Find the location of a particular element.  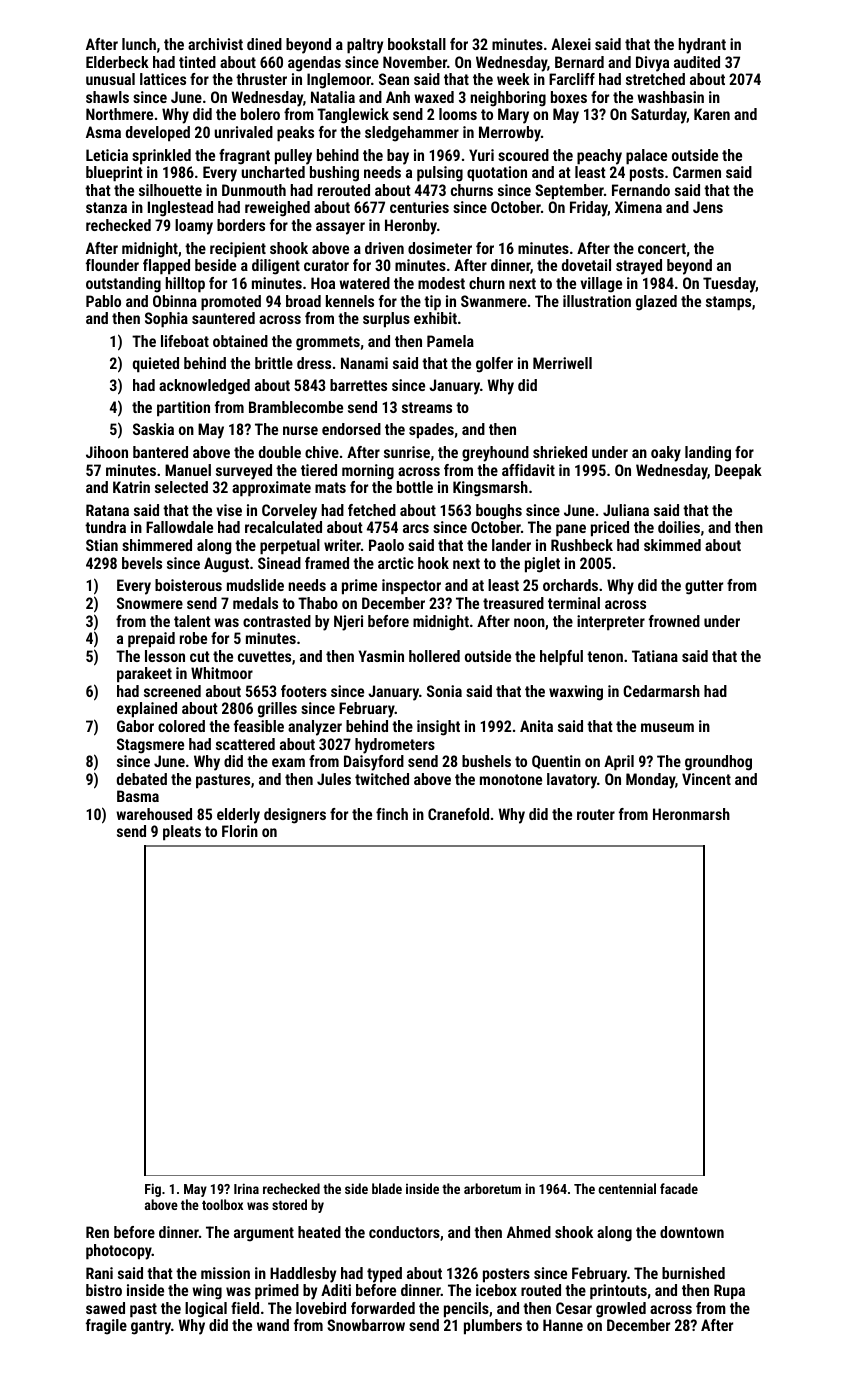

centuries is located at coordinates (419, 207).
